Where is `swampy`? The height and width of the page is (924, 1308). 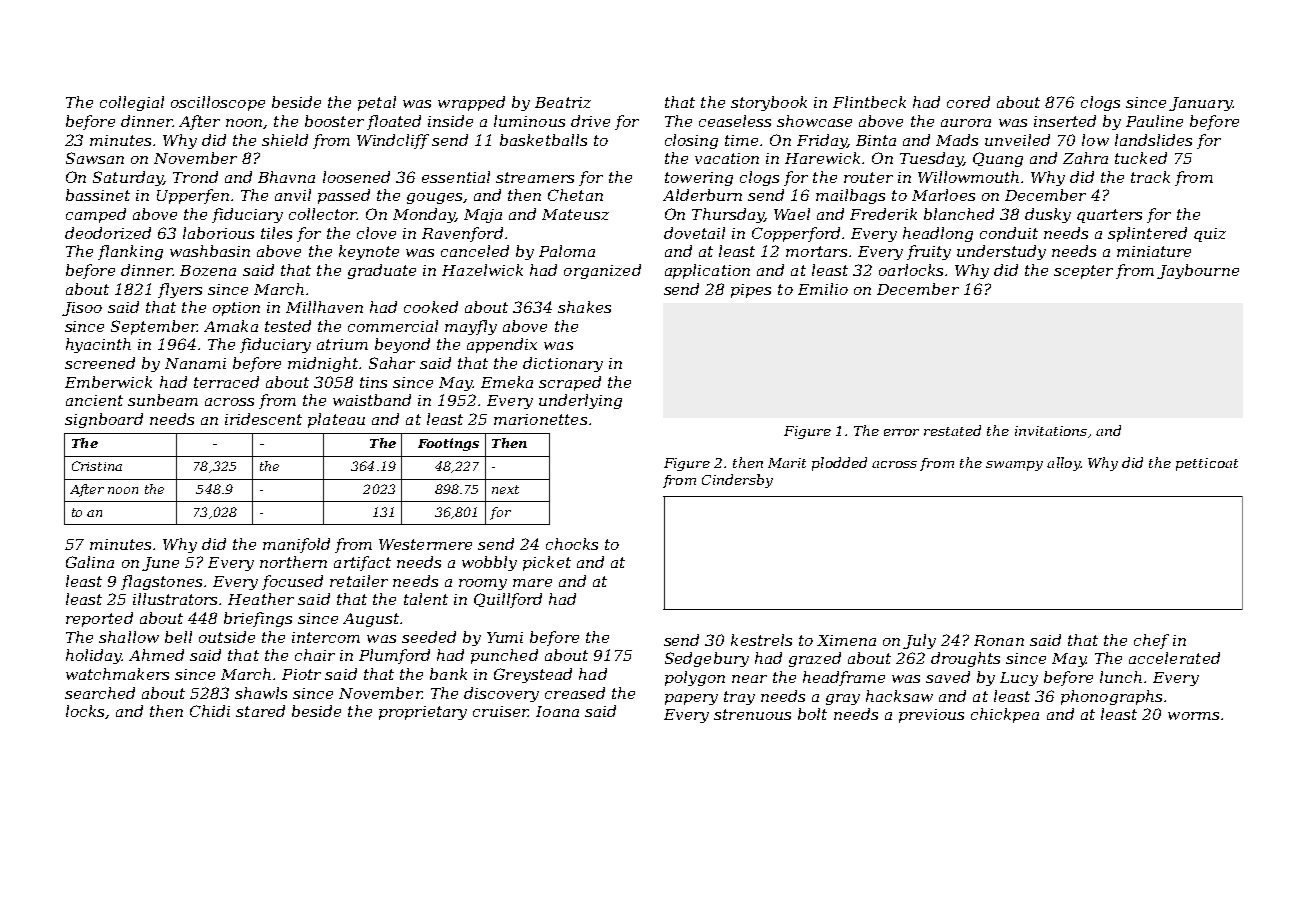 swampy is located at coordinates (1014, 466).
